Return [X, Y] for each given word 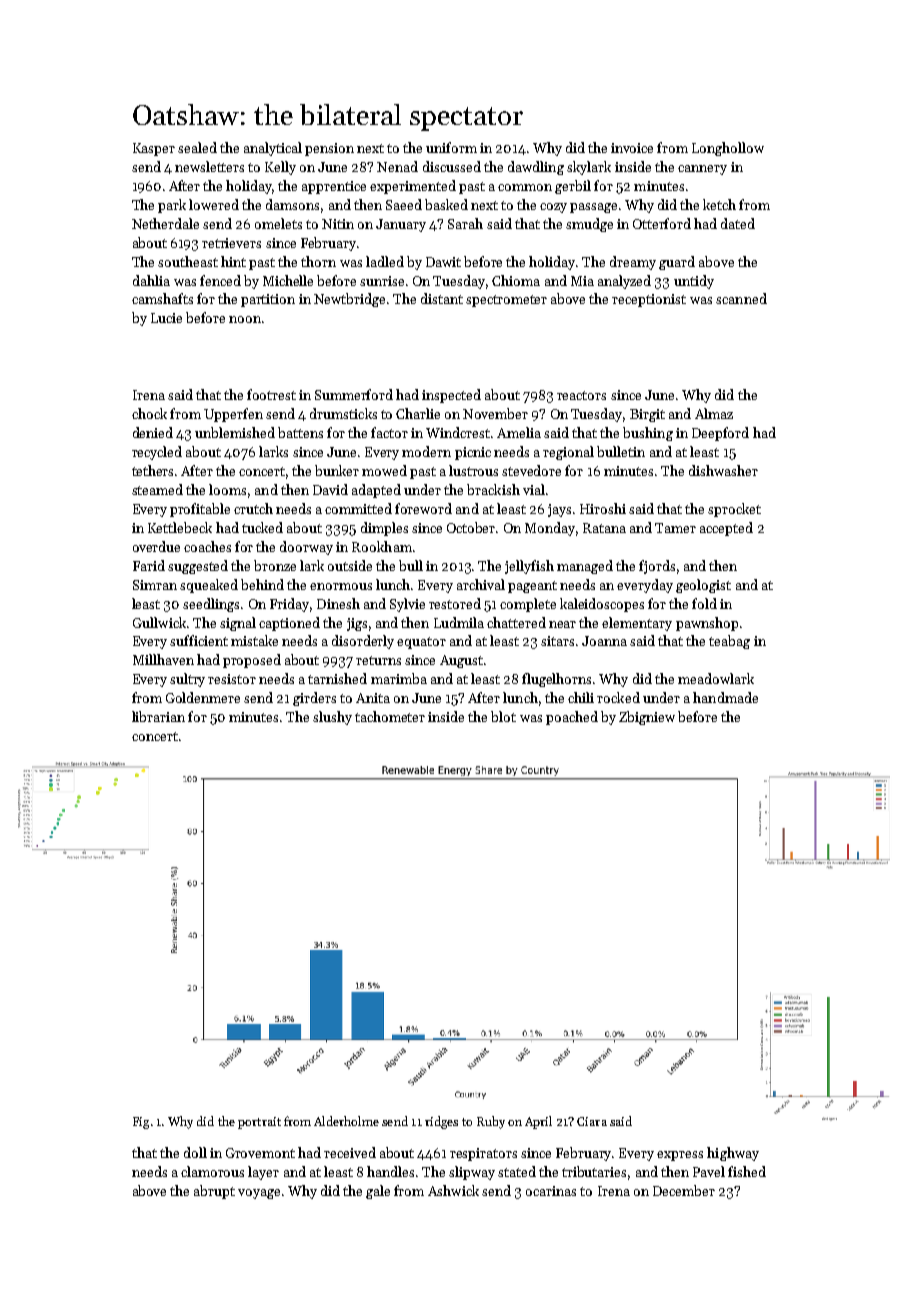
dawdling [536, 168]
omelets [278, 223]
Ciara [592, 1121]
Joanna [604, 641]
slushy [332, 718]
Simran [155, 585]
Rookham [382, 546]
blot [503, 716]
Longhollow [728, 149]
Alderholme [346, 1121]
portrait [259, 1123]
